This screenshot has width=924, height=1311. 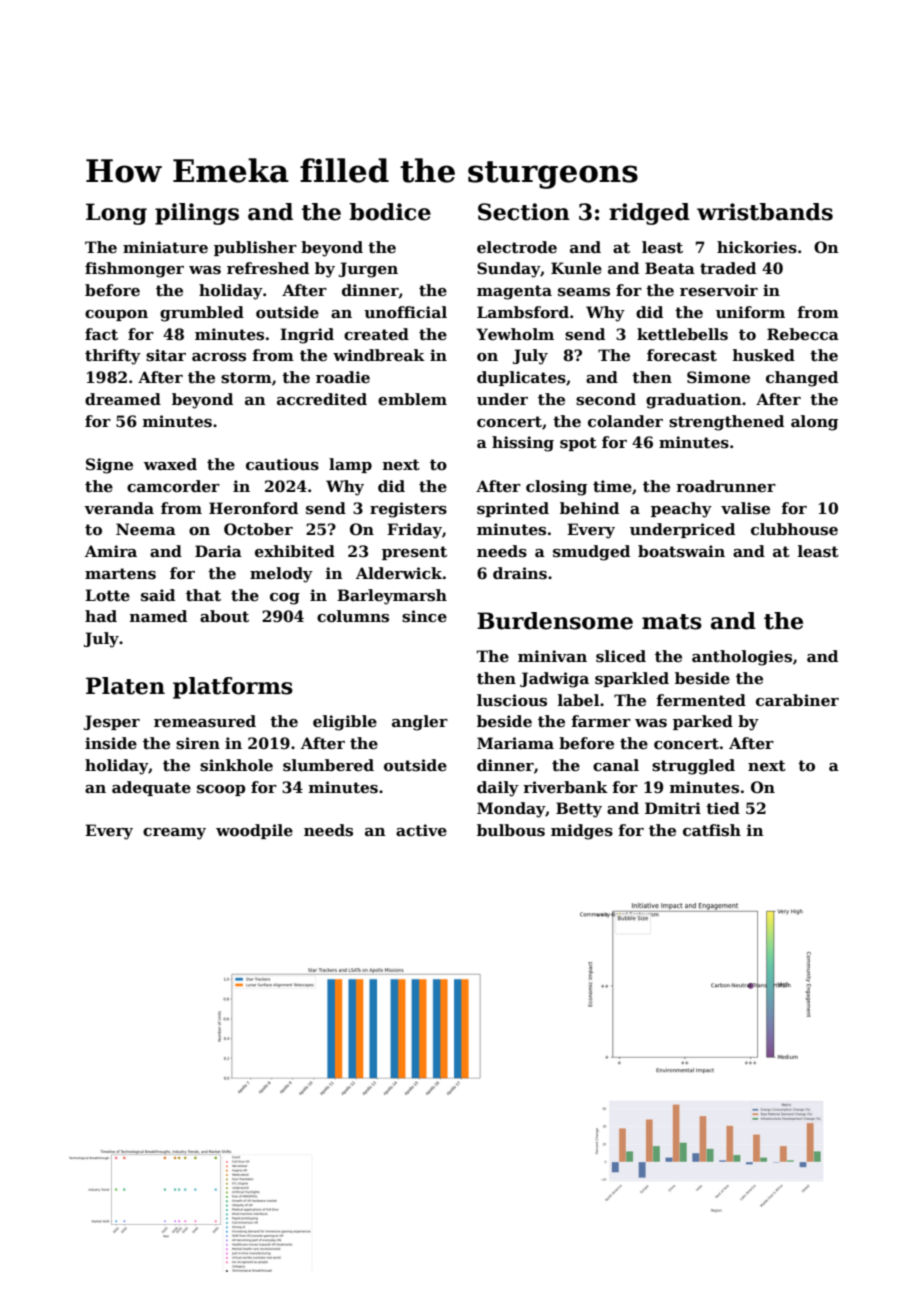 I want to click on magenta, so click(x=514, y=292).
